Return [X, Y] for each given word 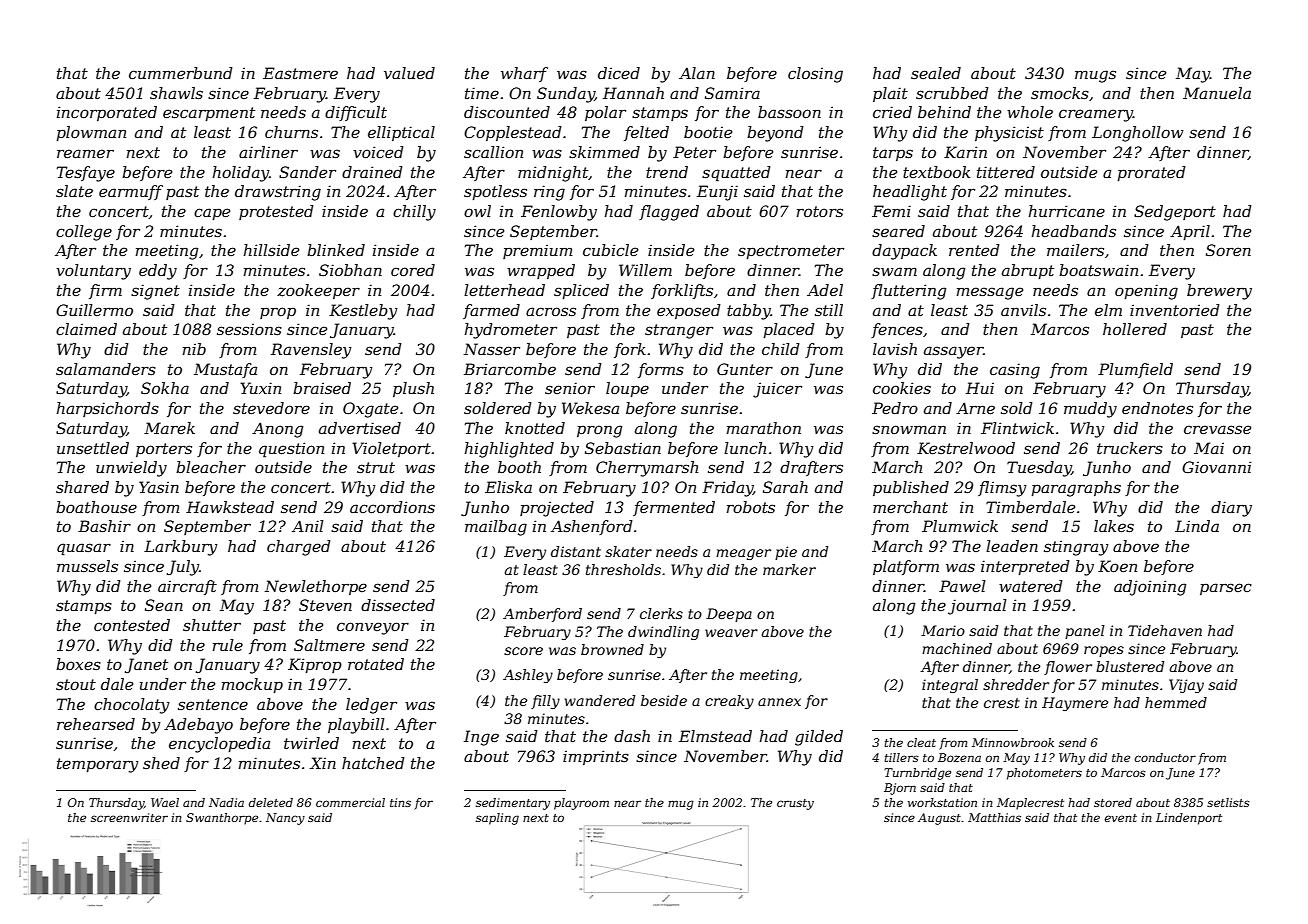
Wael [165, 802]
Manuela [1217, 93]
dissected [398, 605]
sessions [249, 329]
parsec [1226, 589]
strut [376, 467]
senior [570, 388]
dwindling [663, 633]
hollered [1135, 329]
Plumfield [1135, 370]
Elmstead [715, 736]
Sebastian [623, 448]
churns [291, 132]
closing [815, 75]
